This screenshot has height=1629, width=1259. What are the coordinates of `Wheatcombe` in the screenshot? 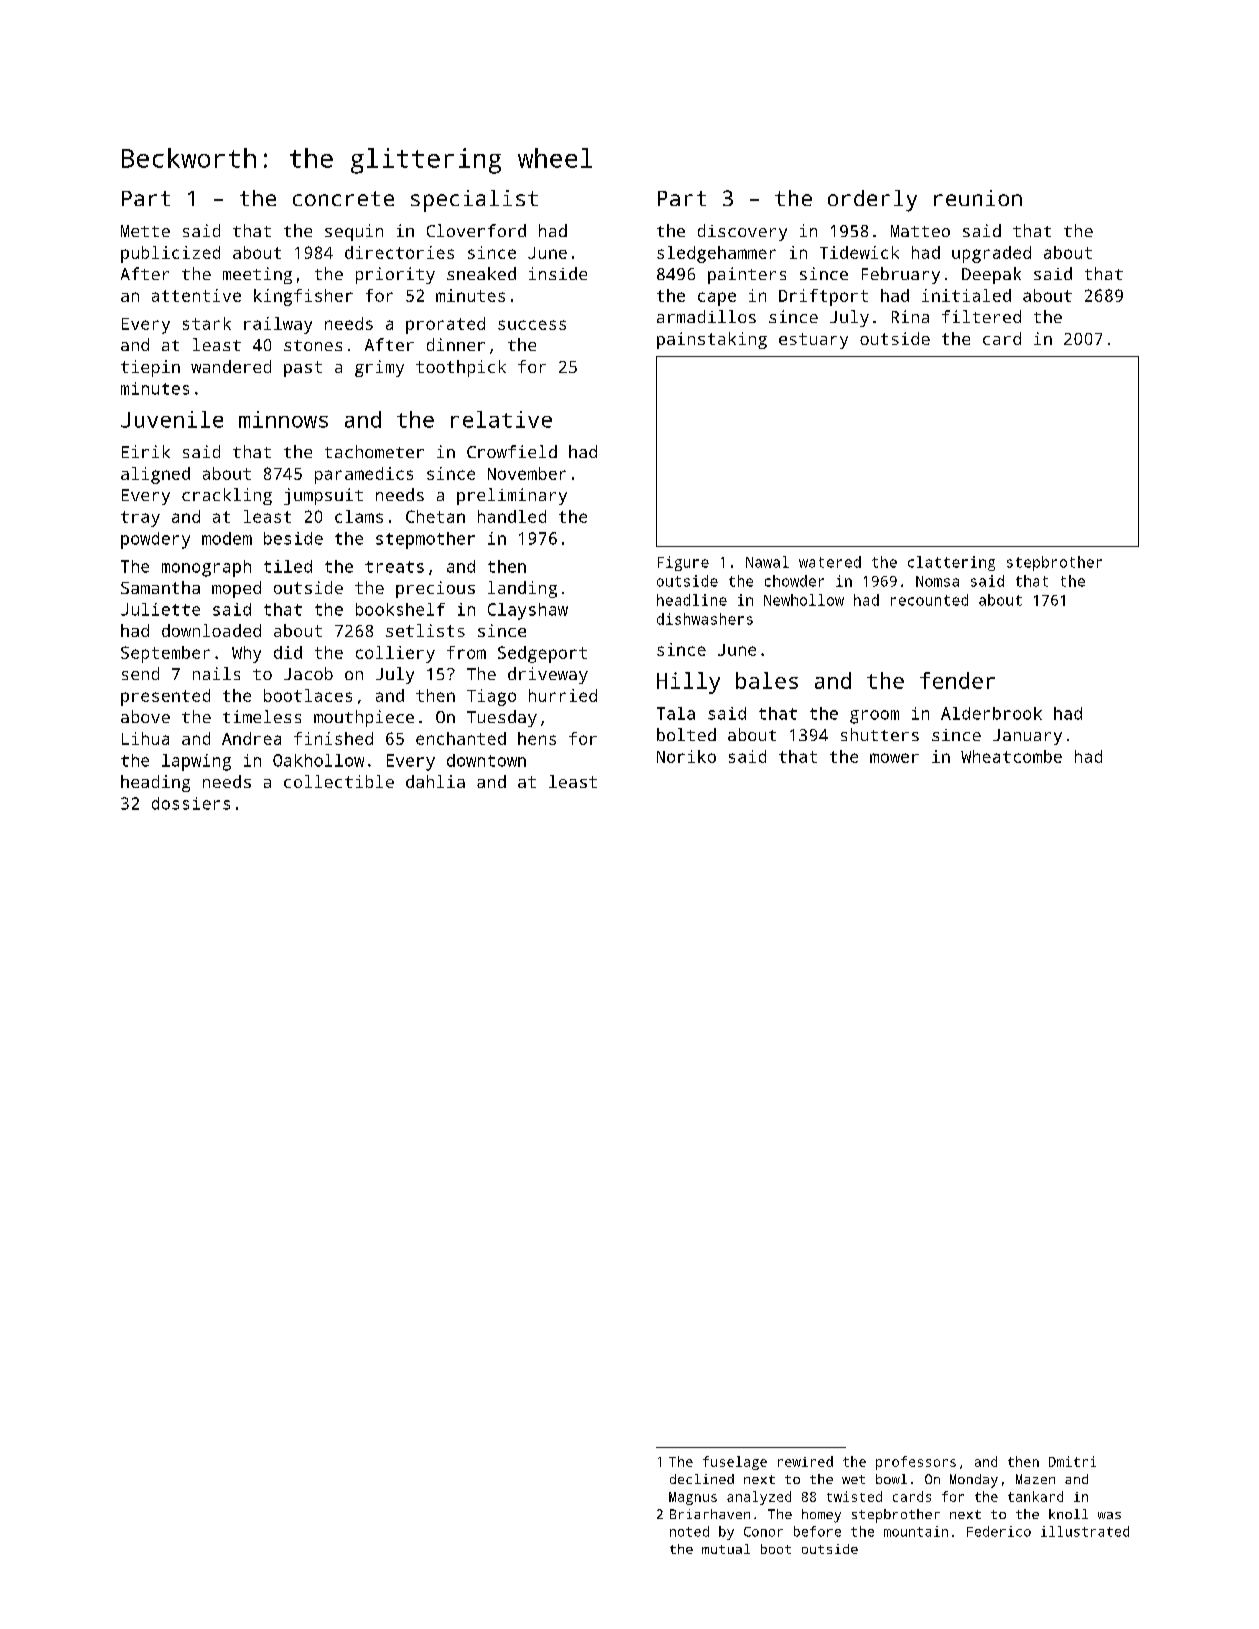 It's located at (1011, 756).
